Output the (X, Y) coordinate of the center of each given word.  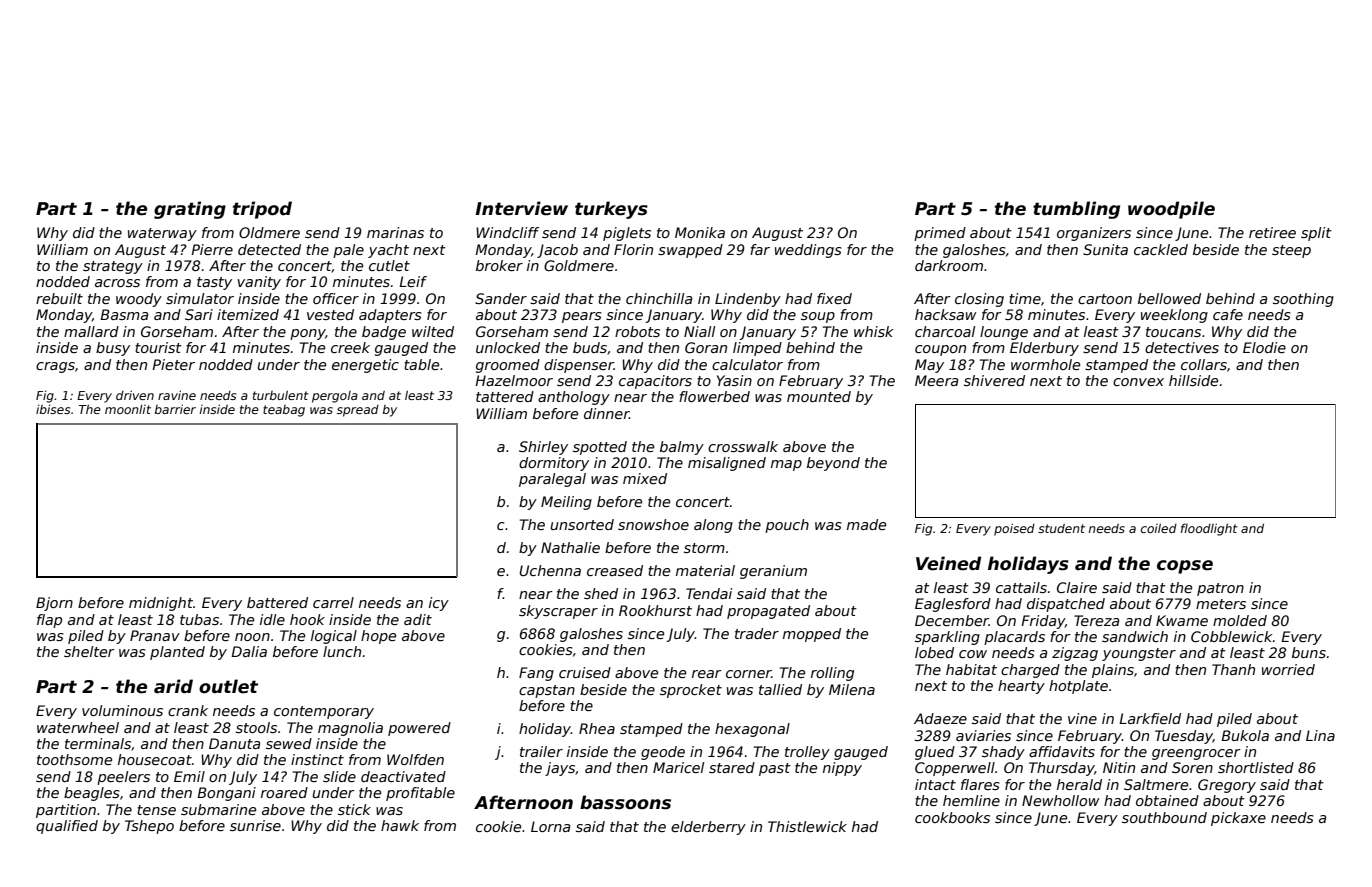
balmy (682, 448)
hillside (1193, 380)
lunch (342, 651)
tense (156, 810)
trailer (541, 751)
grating (190, 210)
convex (1138, 382)
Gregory (1227, 786)
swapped (690, 251)
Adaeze (940, 718)
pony (308, 334)
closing (979, 300)
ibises (53, 409)
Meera (936, 380)
